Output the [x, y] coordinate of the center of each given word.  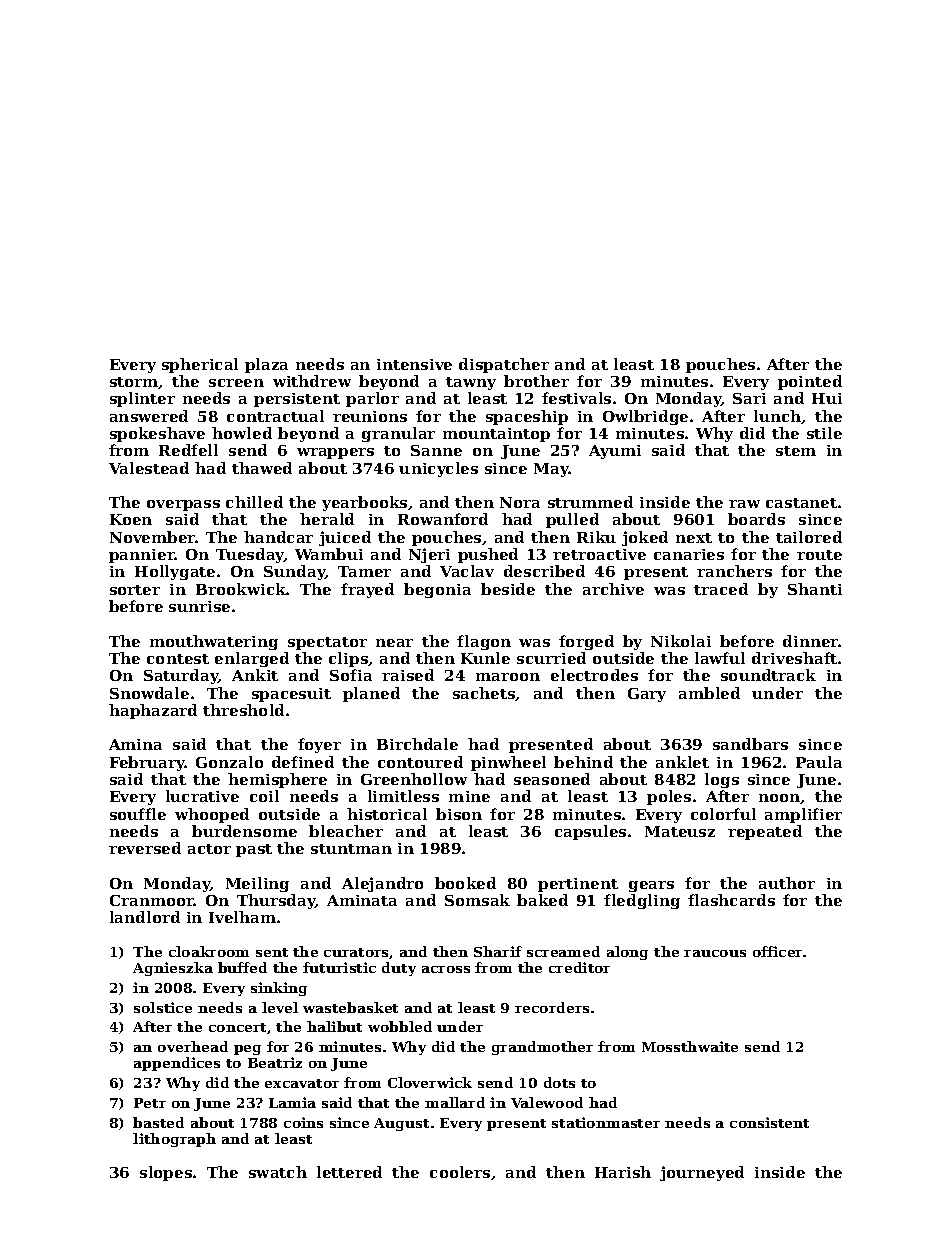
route [819, 555]
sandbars [750, 744]
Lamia [292, 1102]
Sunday [294, 572]
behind [583, 762]
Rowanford [443, 519]
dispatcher [504, 365]
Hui [827, 398]
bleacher [346, 831]
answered [149, 416]
